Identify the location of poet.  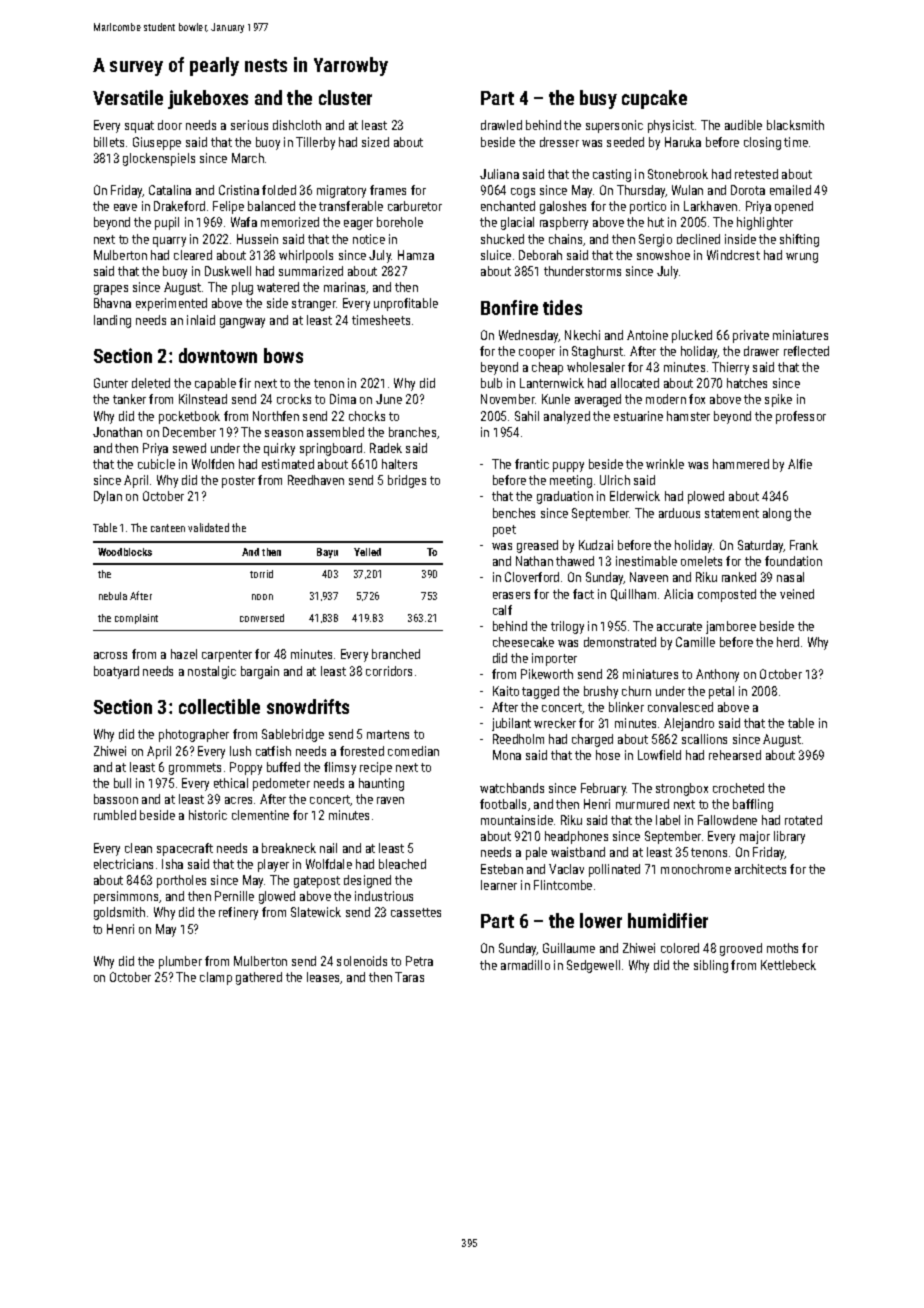
(504, 531).
